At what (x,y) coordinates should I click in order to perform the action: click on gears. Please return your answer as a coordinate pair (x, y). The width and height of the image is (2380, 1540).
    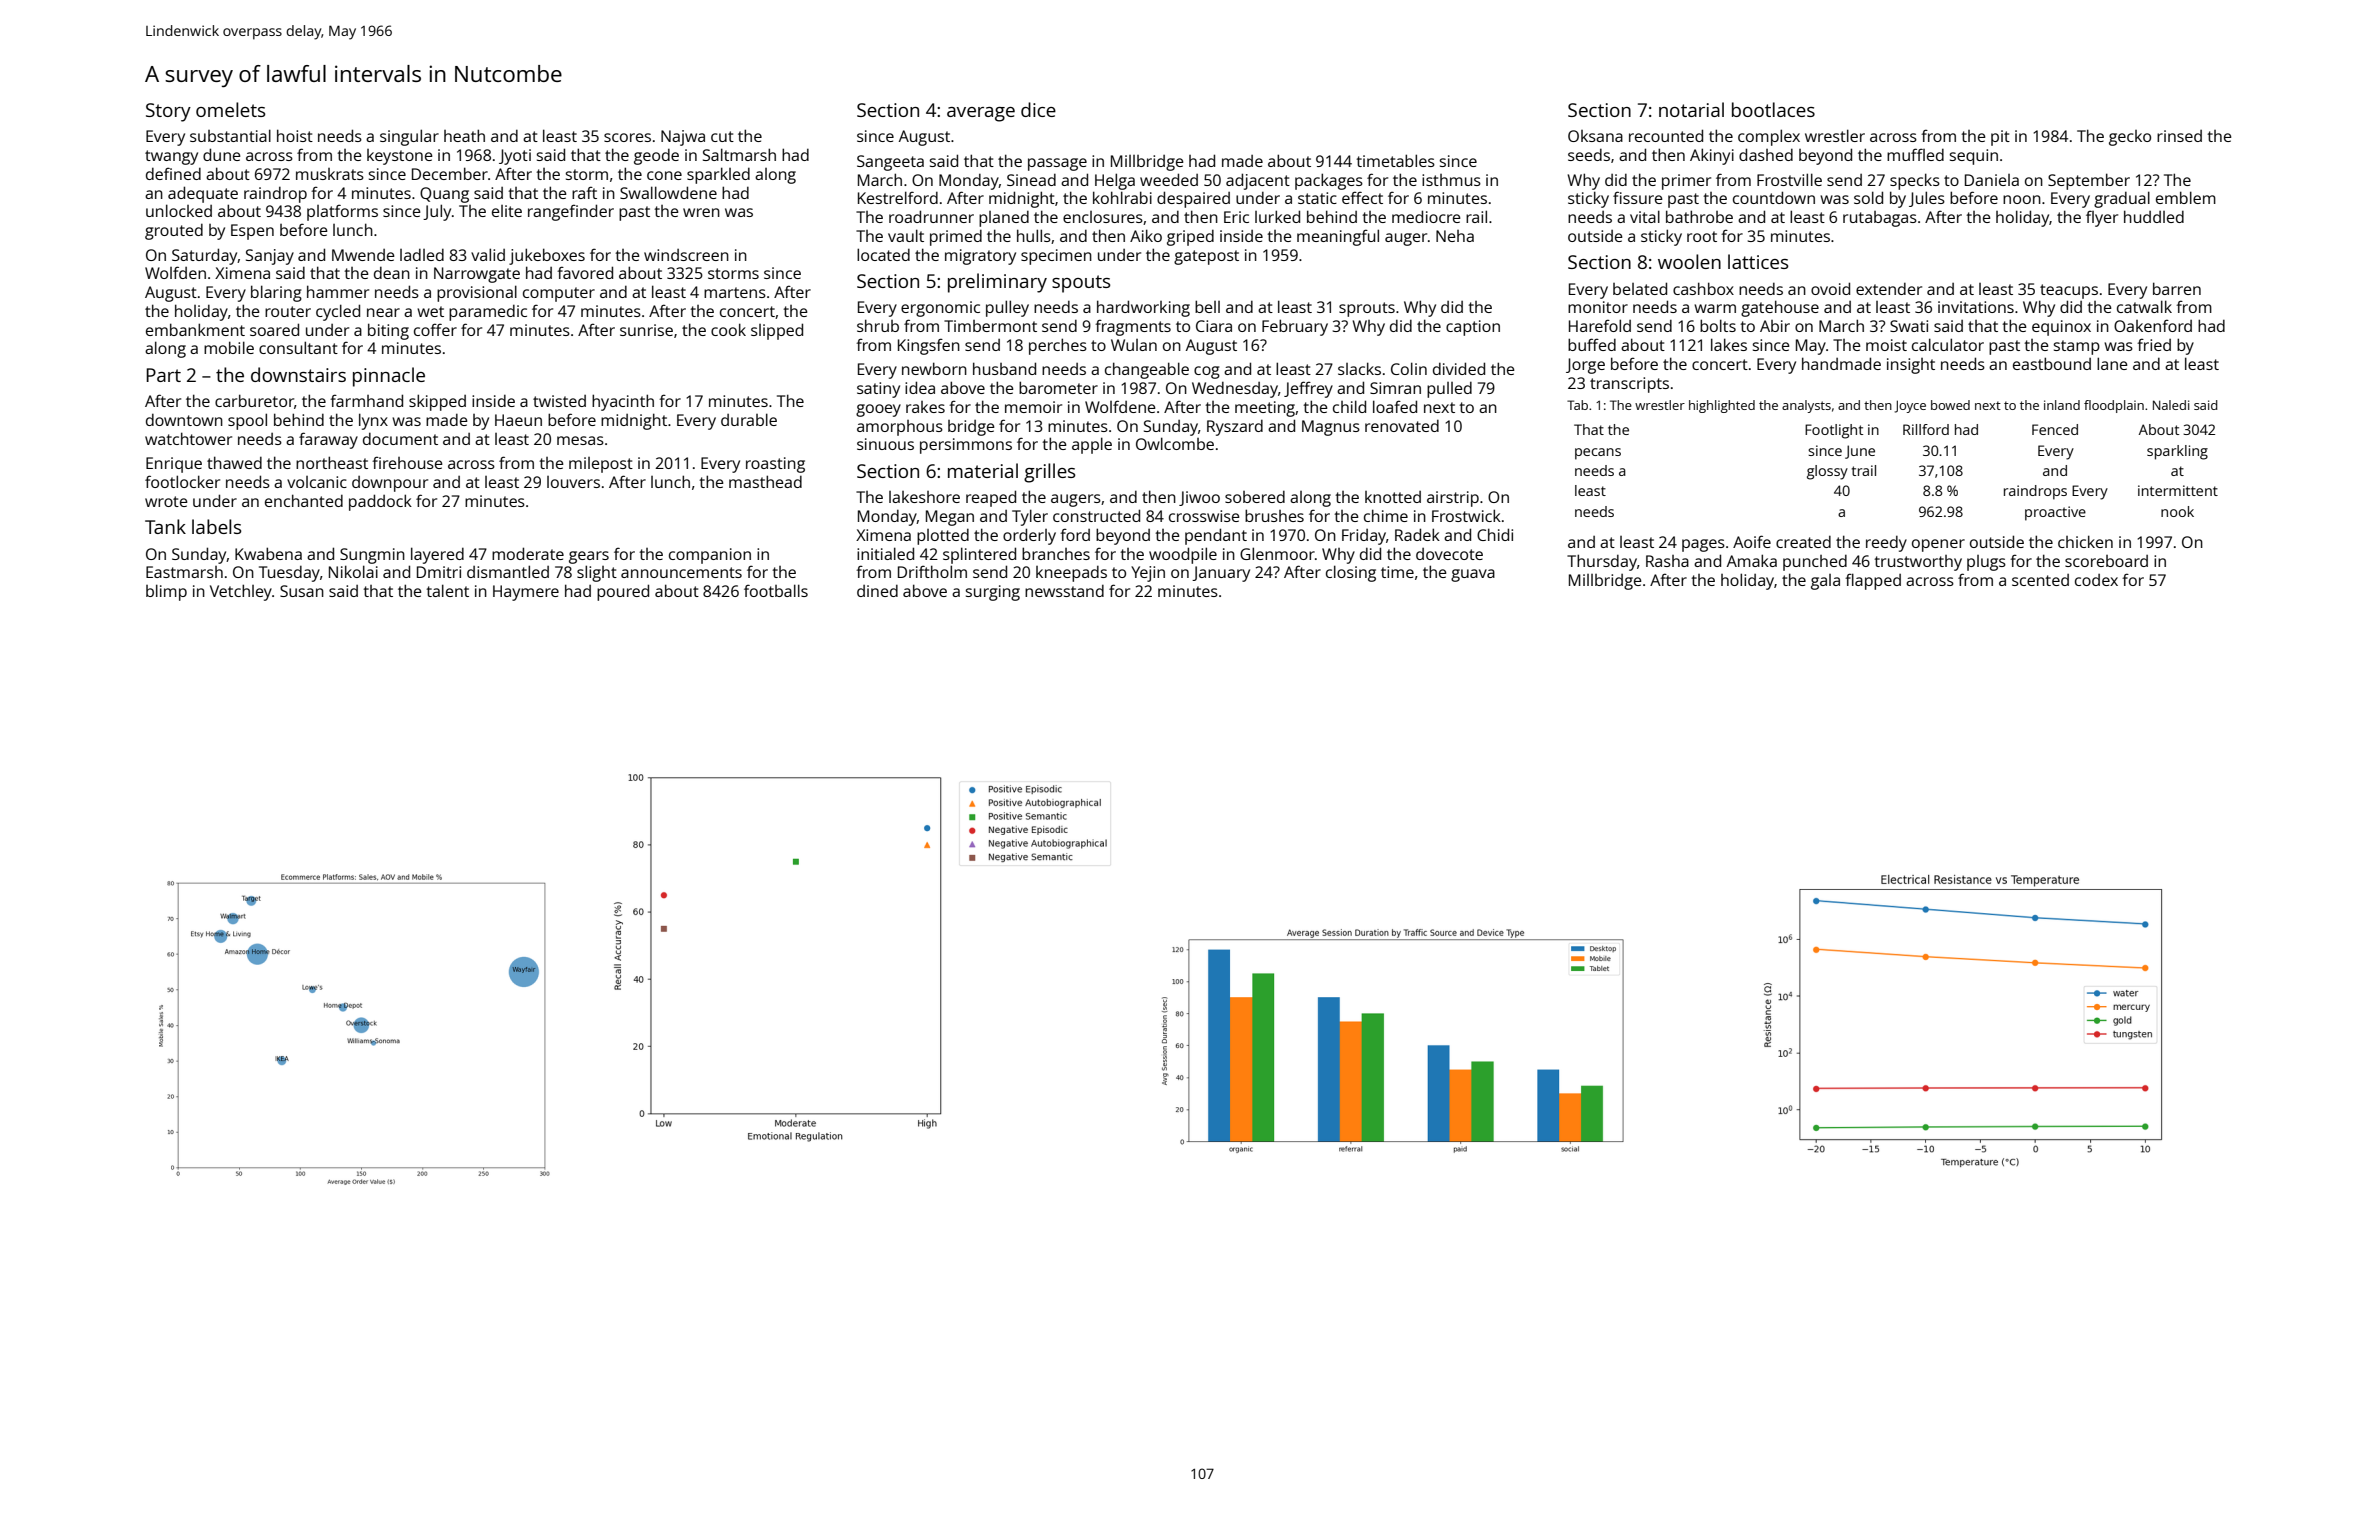
    Looking at the image, I should click on (589, 557).
